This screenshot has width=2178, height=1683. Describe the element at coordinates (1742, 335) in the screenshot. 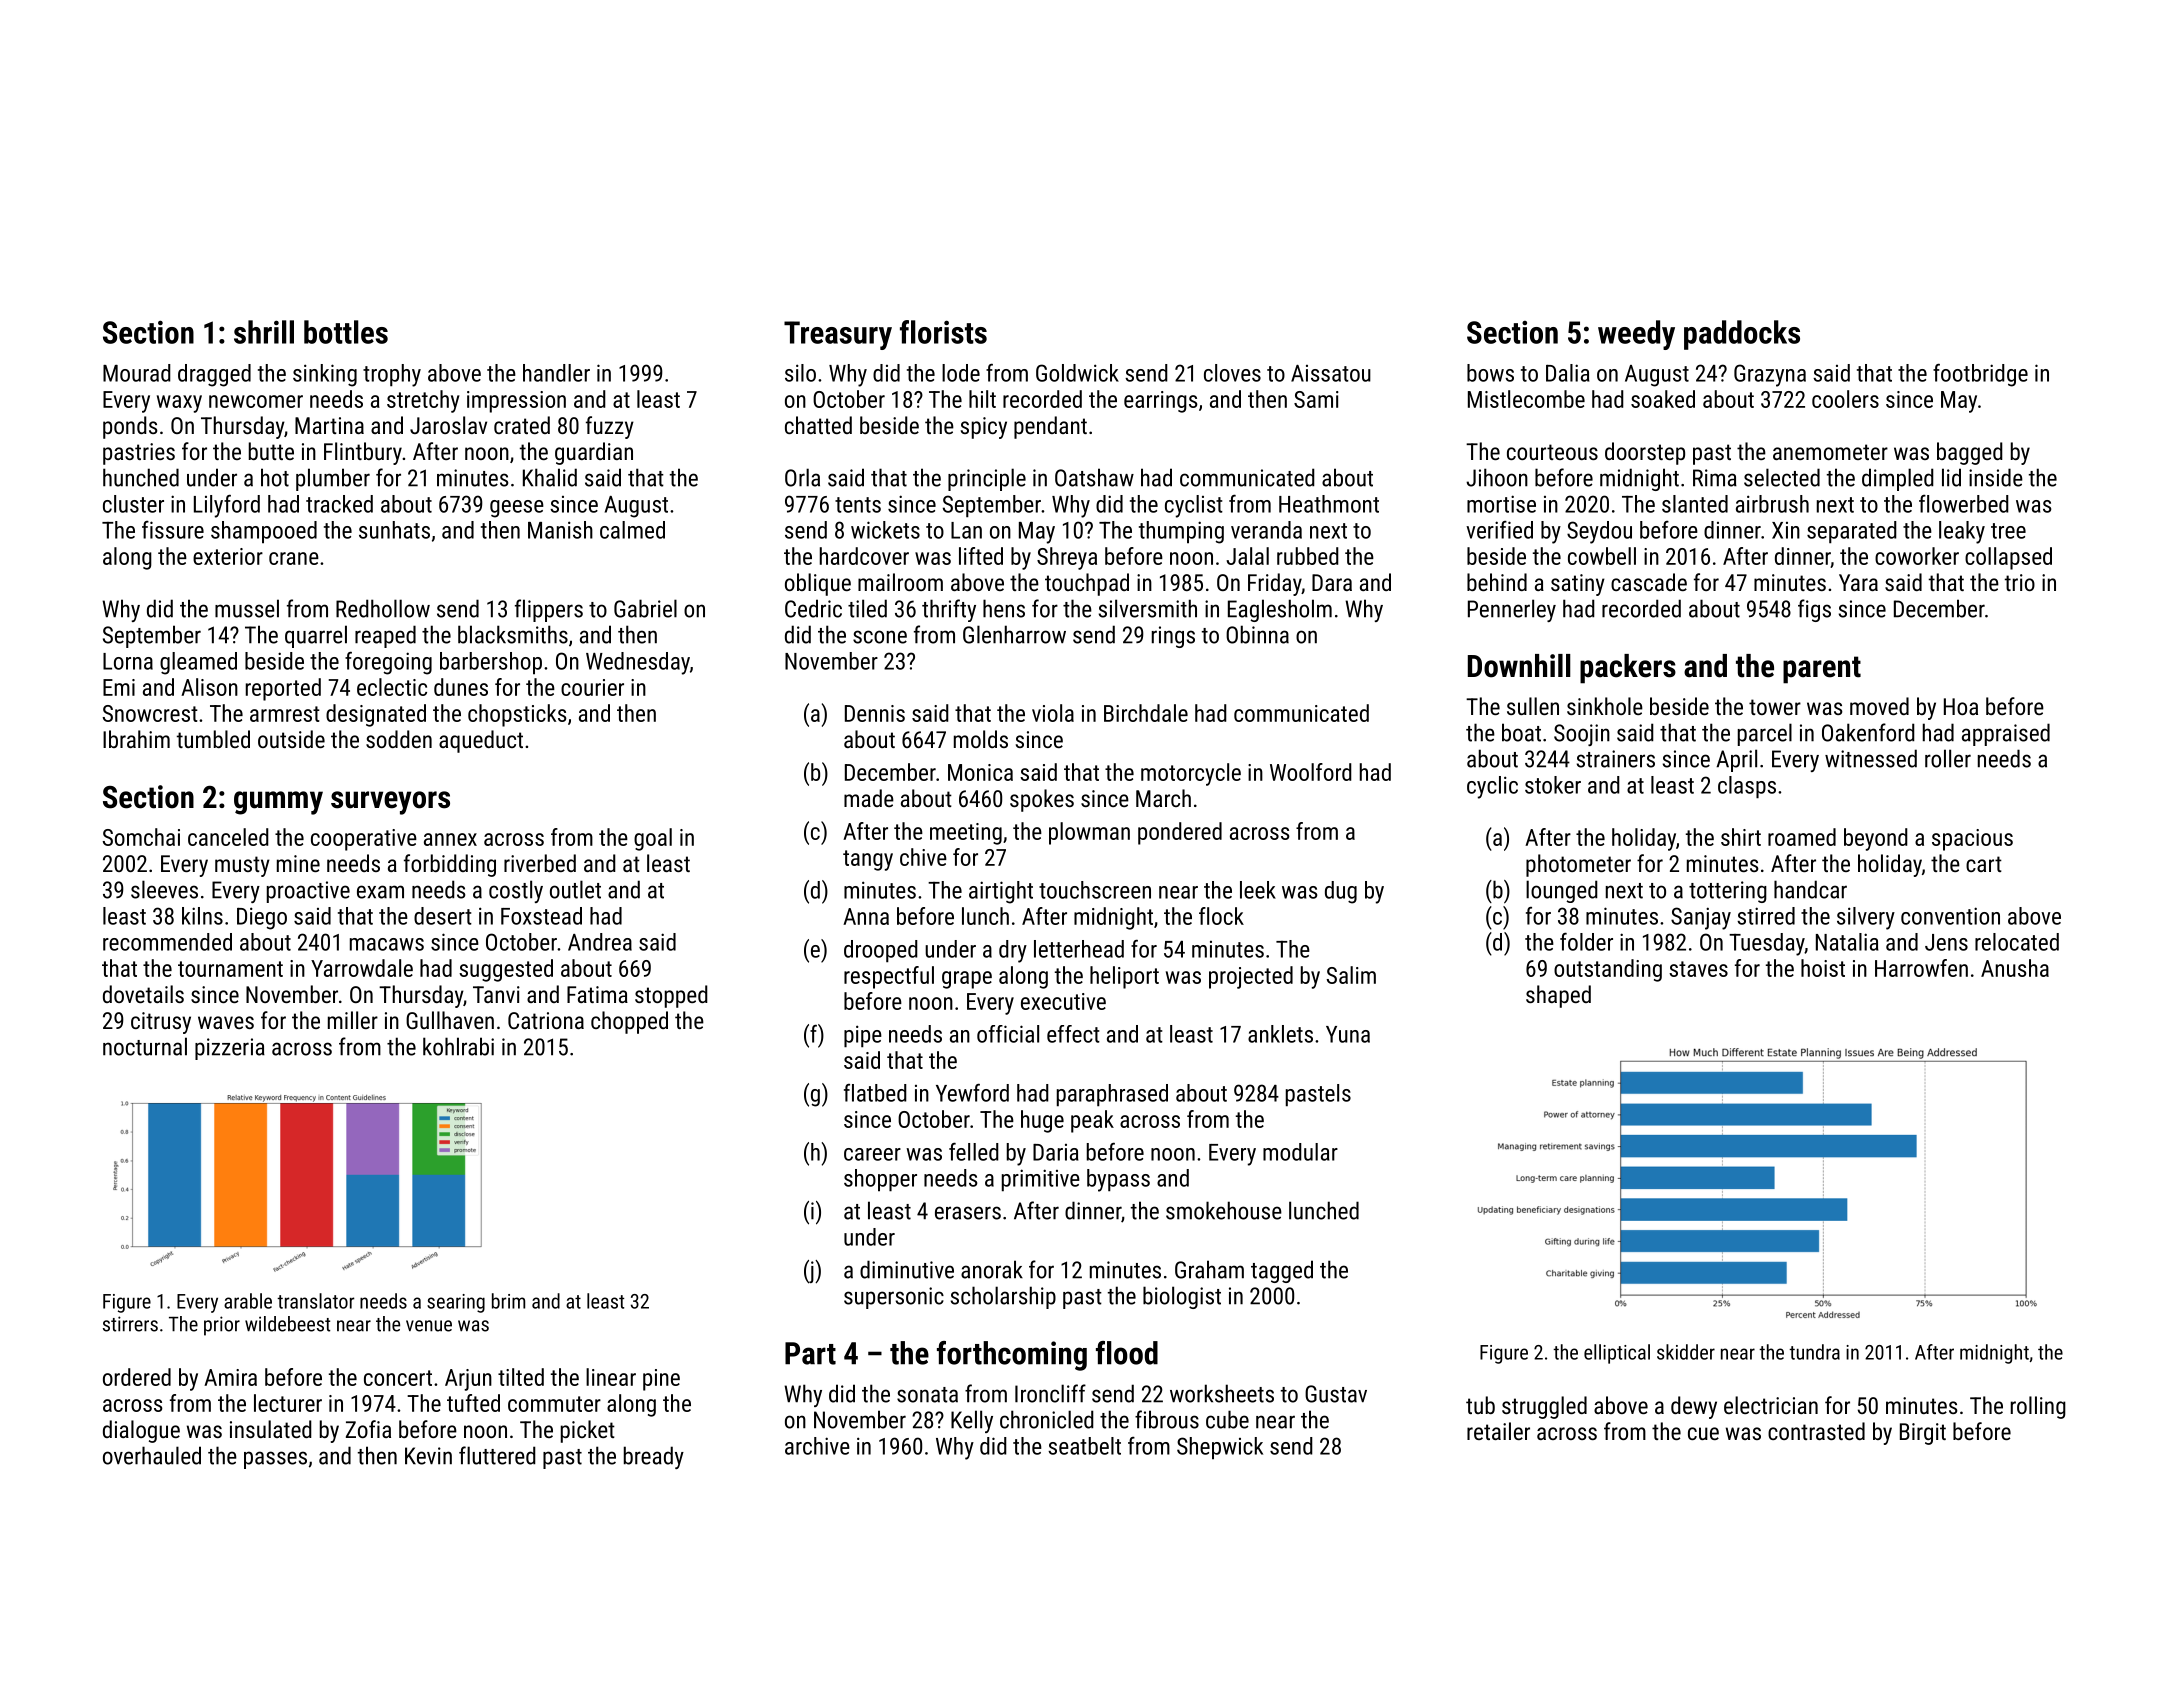

I see `paddocks` at that location.
